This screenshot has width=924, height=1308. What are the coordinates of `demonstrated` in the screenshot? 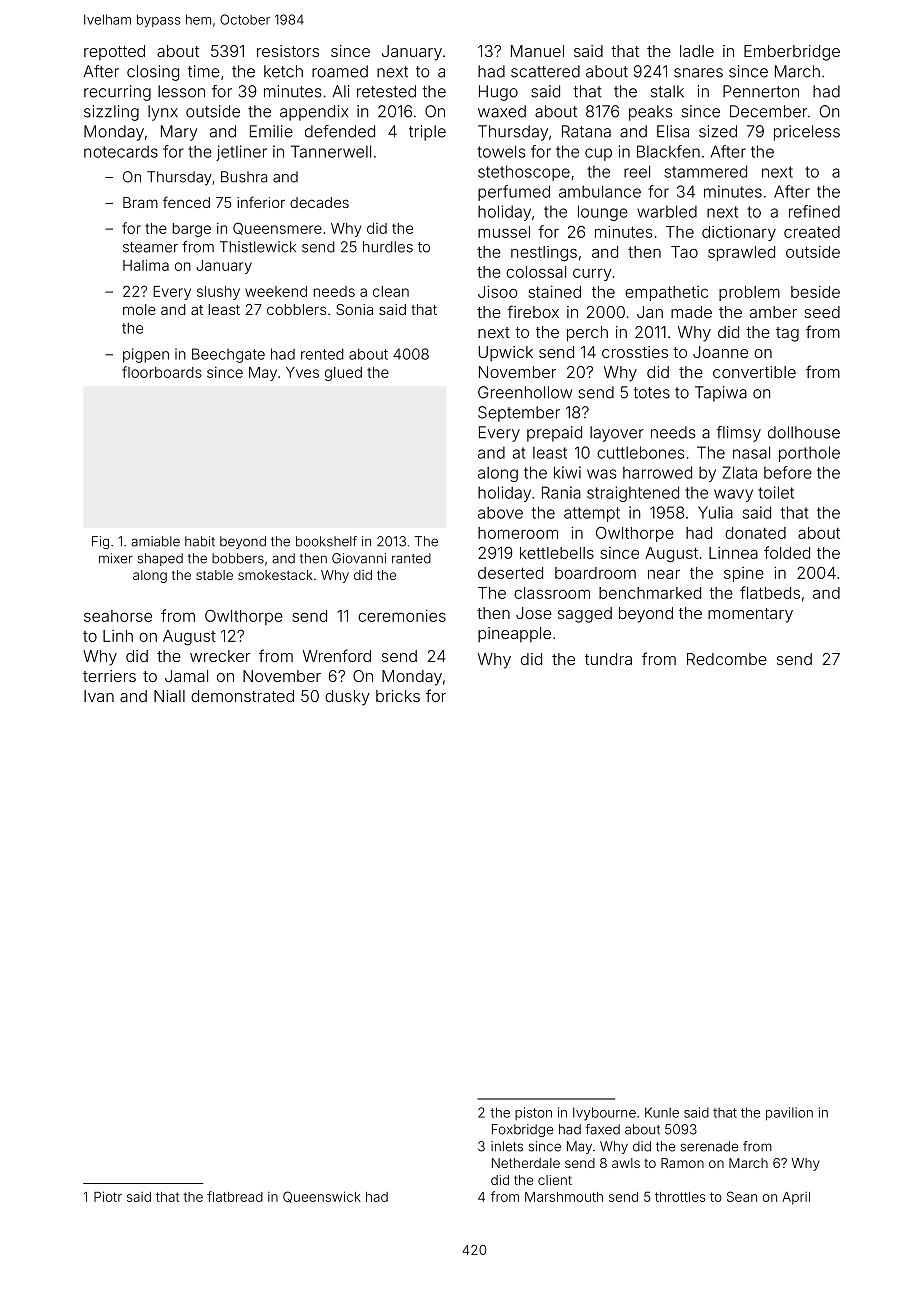 It's located at (242, 696).
